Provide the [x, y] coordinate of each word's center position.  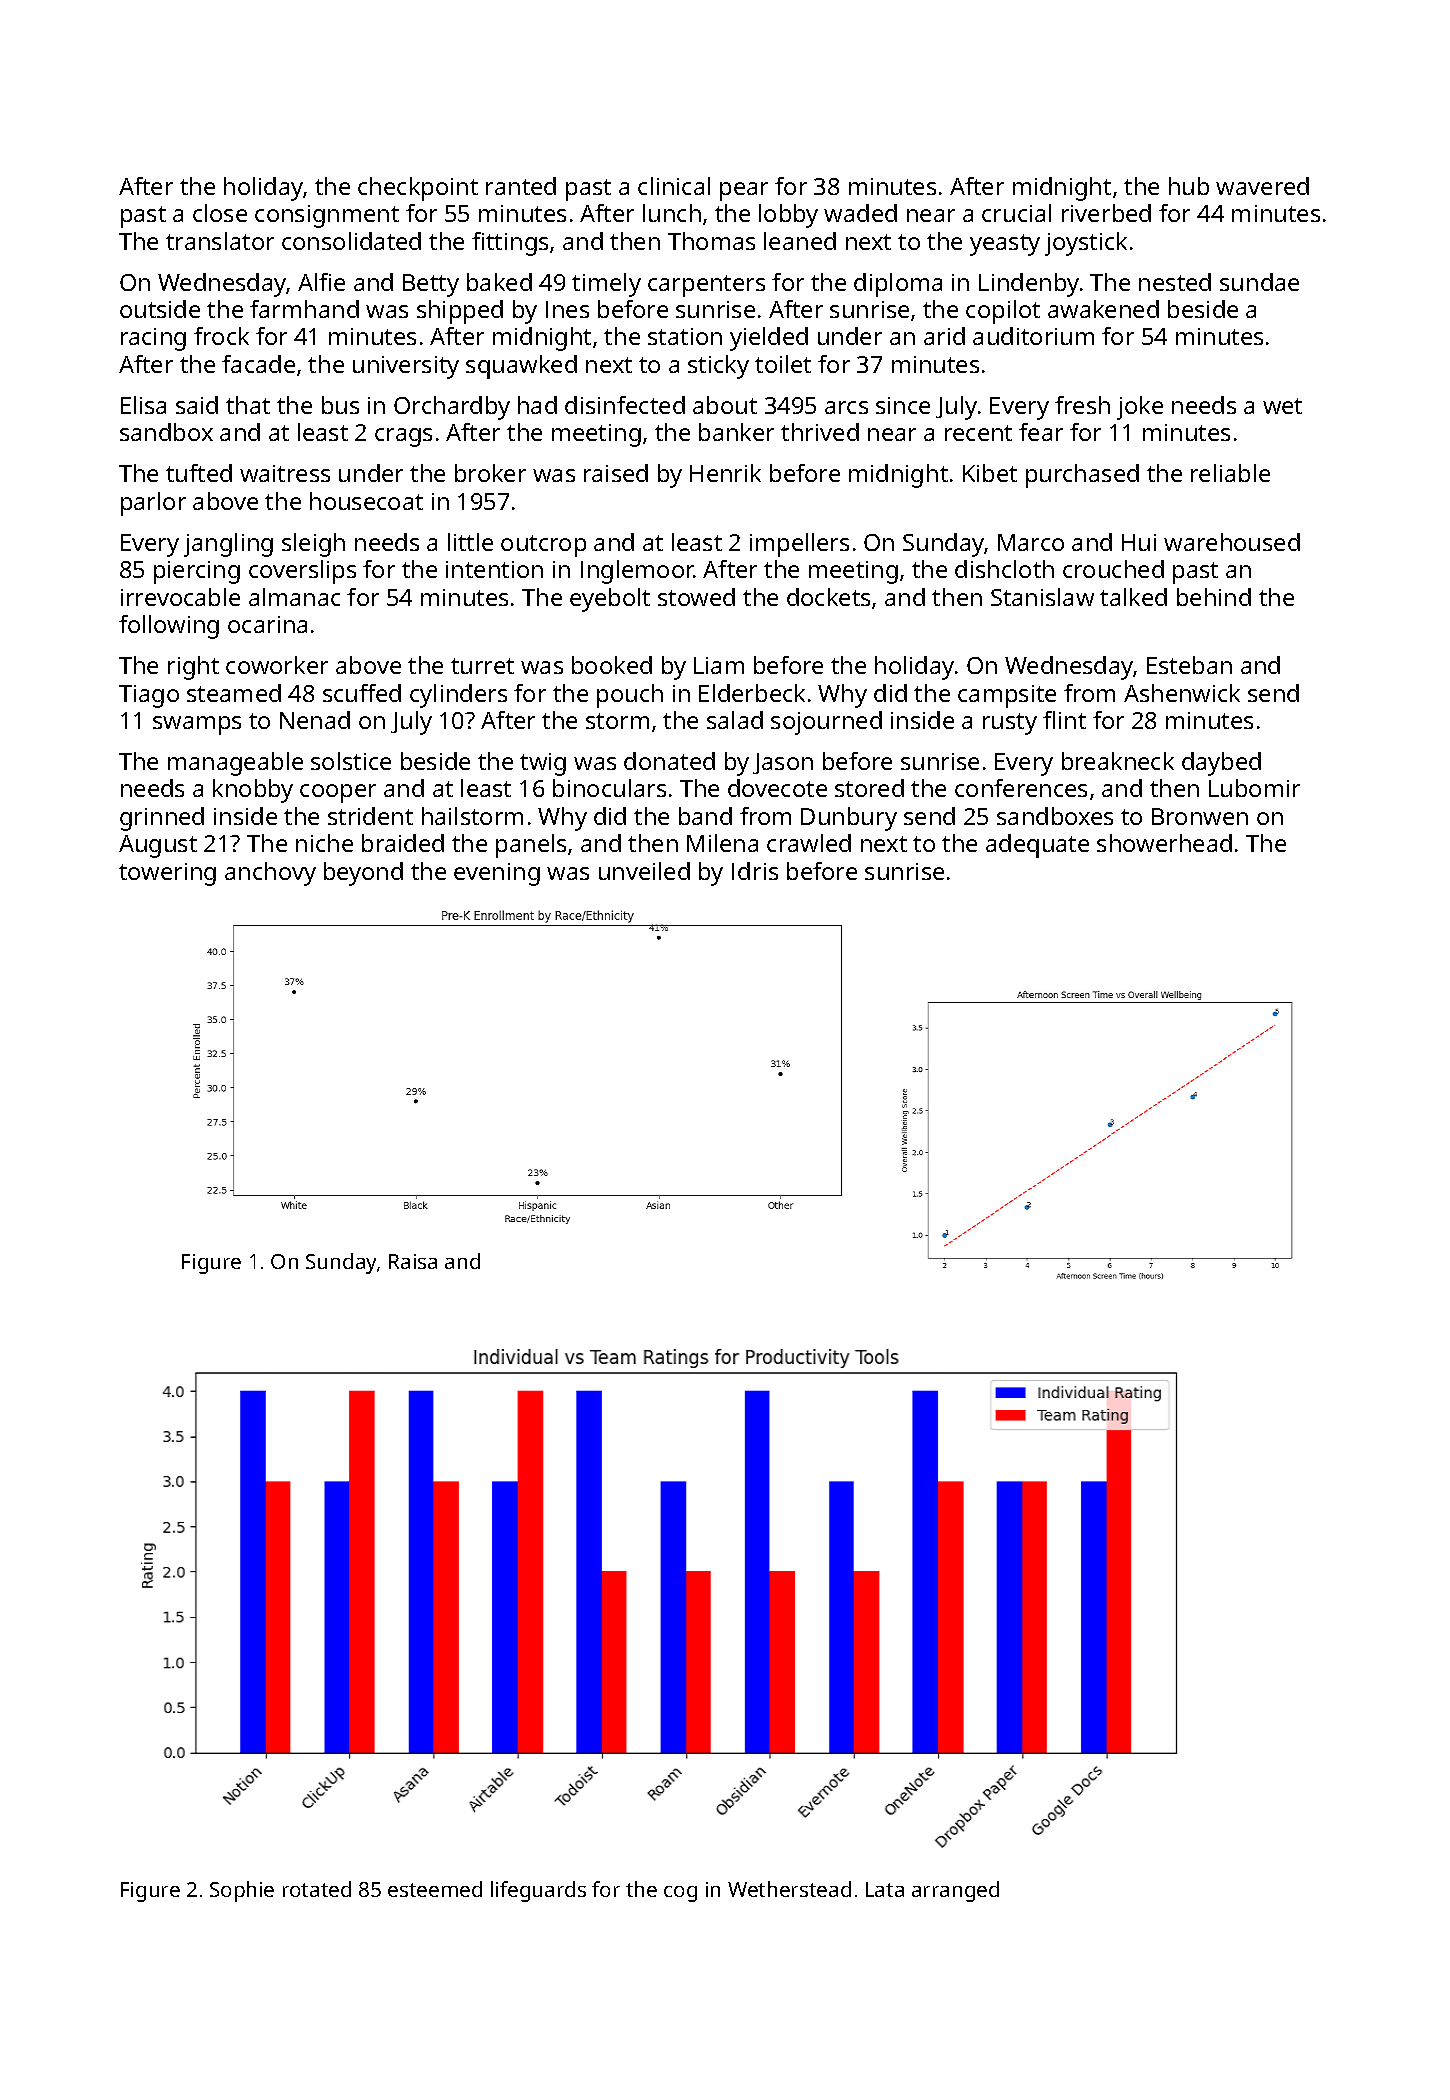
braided [403, 843]
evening [497, 874]
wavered [1262, 186]
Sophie [242, 1891]
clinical [674, 186]
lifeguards [538, 1891]
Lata [885, 1889]
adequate [1037, 846]
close [220, 213]
